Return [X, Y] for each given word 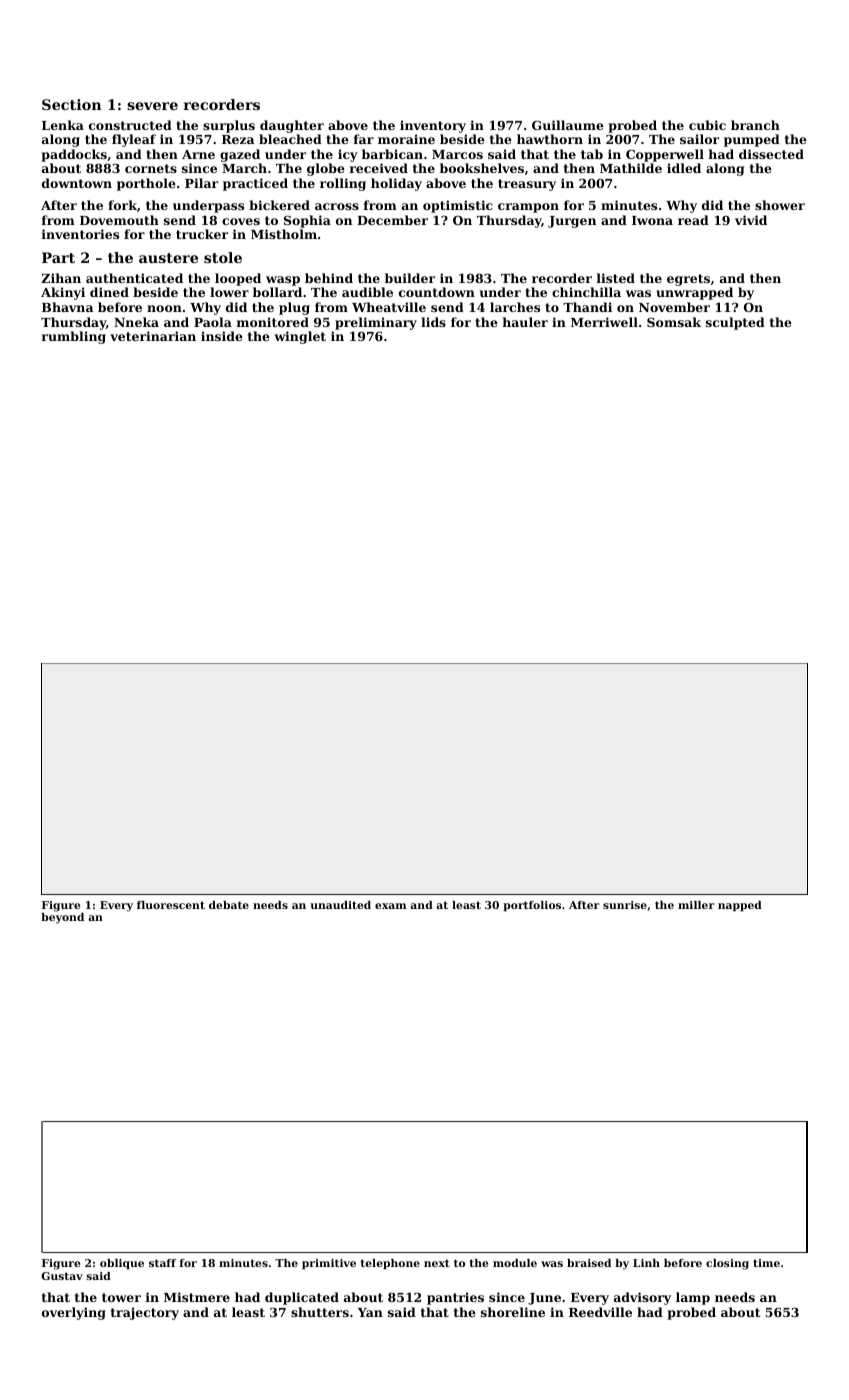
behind [329, 278]
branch [755, 125]
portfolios [532, 906]
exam [390, 906]
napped [740, 906]
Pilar [201, 183]
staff [162, 1263]
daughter [292, 126]
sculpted [735, 323]
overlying [74, 1313]
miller [696, 905]
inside [222, 336]
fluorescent [171, 905]
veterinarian [153, 336]
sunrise [625, 905]
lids [433, 322]
